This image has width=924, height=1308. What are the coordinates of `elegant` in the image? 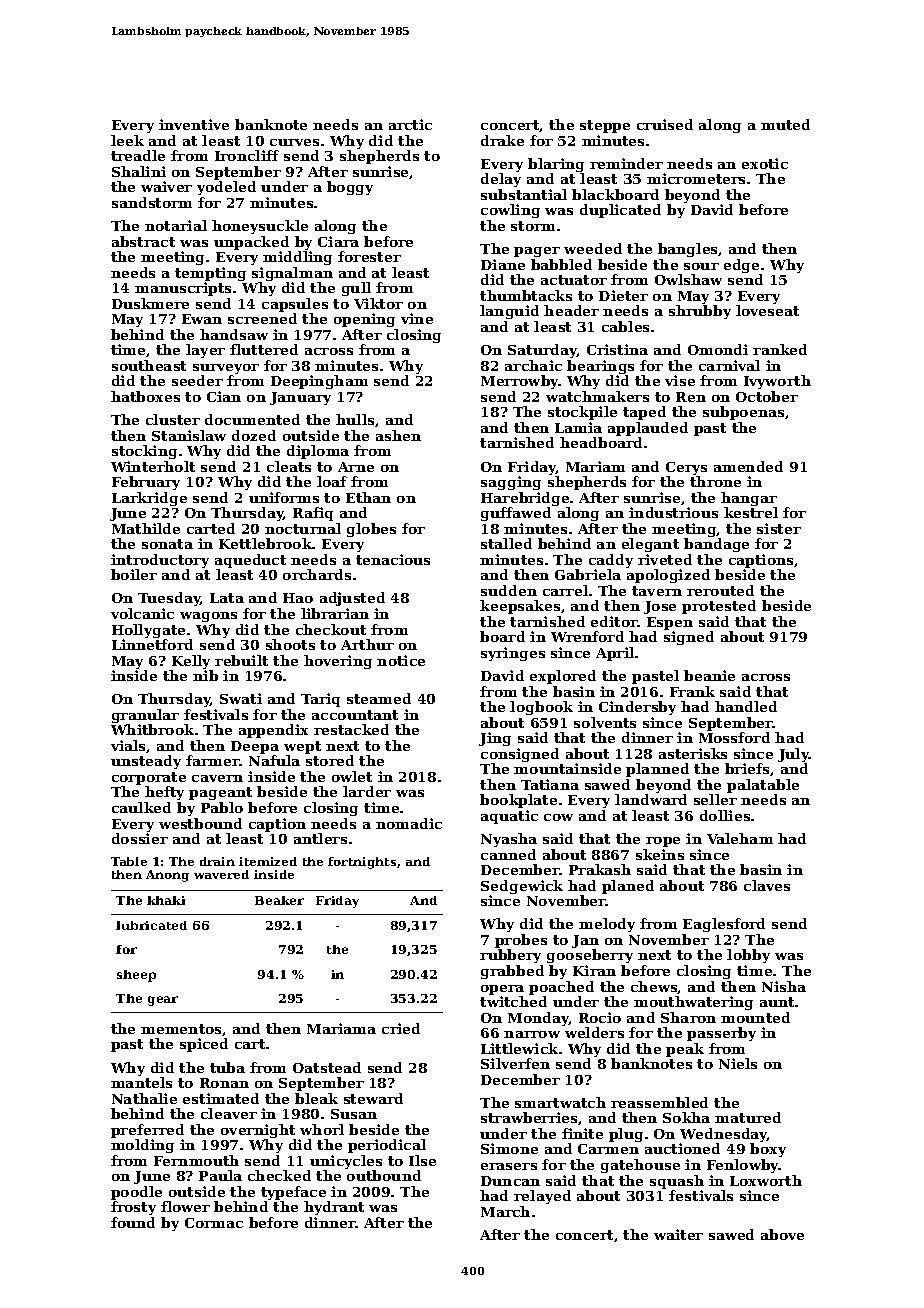 It's located at (650, 545).
